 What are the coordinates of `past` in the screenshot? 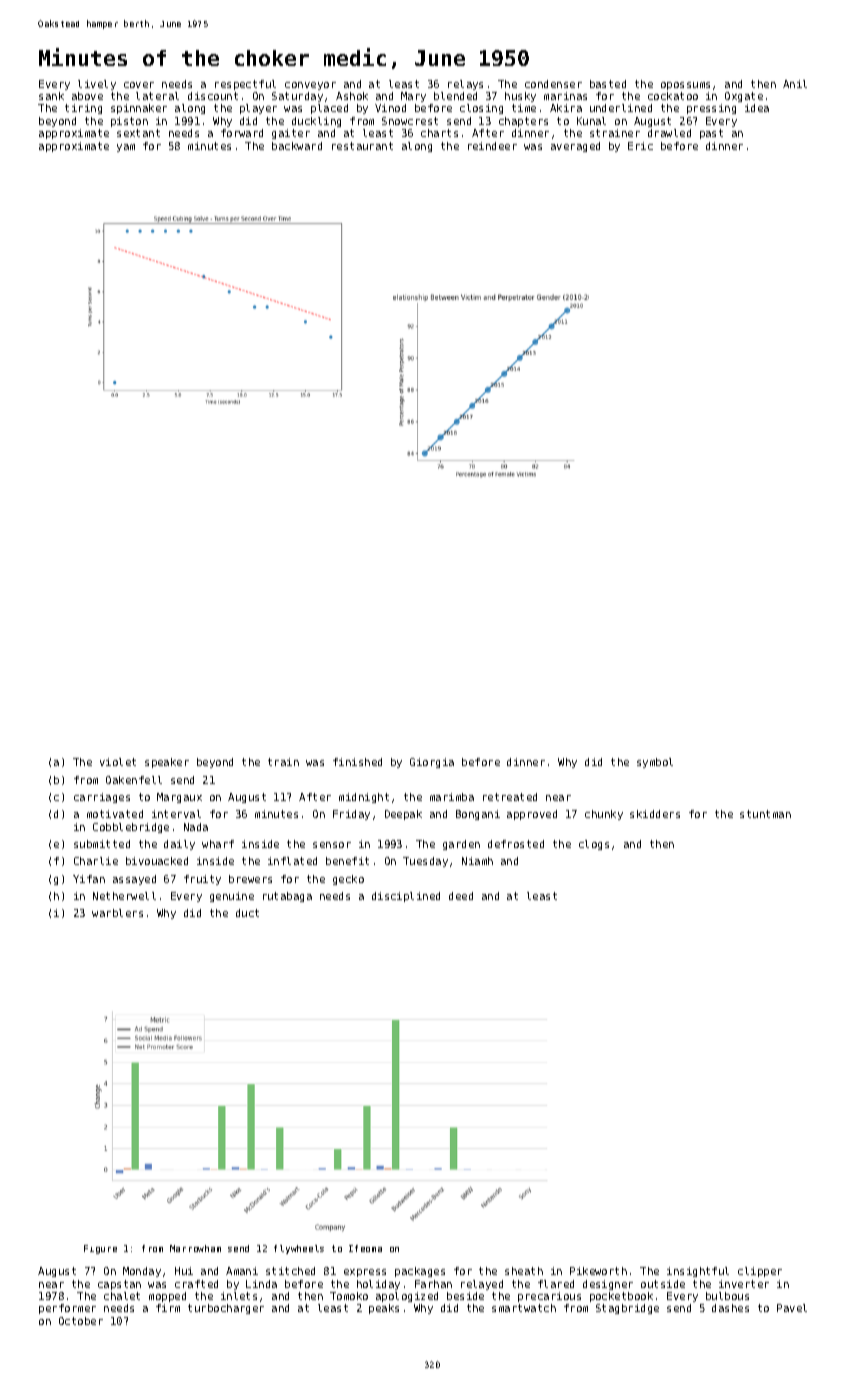 It's located at (711, 134).
